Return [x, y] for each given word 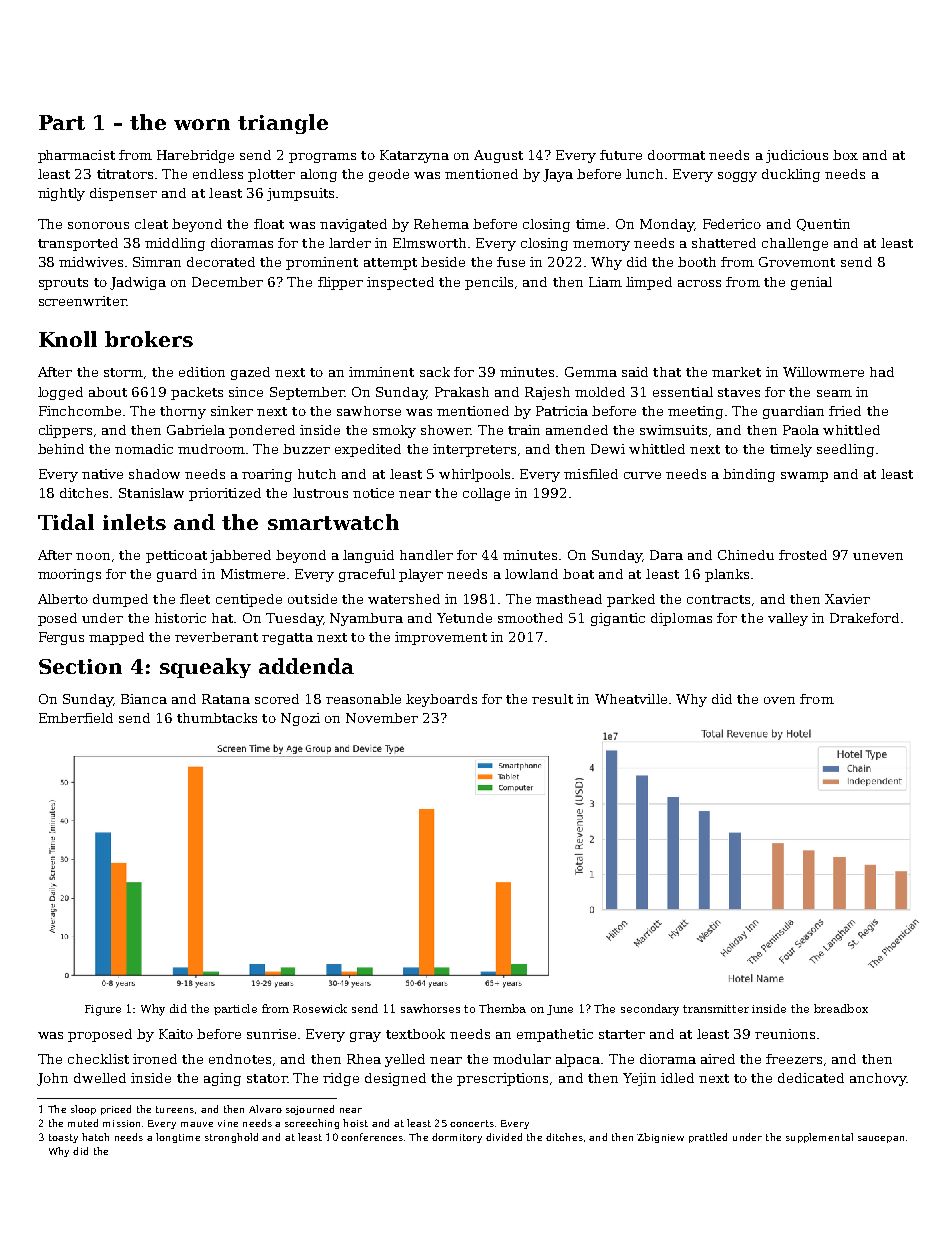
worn [202, 124]
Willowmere [823, 372]
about [108, 392]
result [552, 699]
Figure [103, 1010]
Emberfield [76, 718]
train [524, 430]
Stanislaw [151, 493]
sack [435, 372]
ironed [155, 1059]
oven [779, 700]
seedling [845, 450]
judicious [797, 156]
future [621, 155]
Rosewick [320, 1008]
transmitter [716, 1009]
